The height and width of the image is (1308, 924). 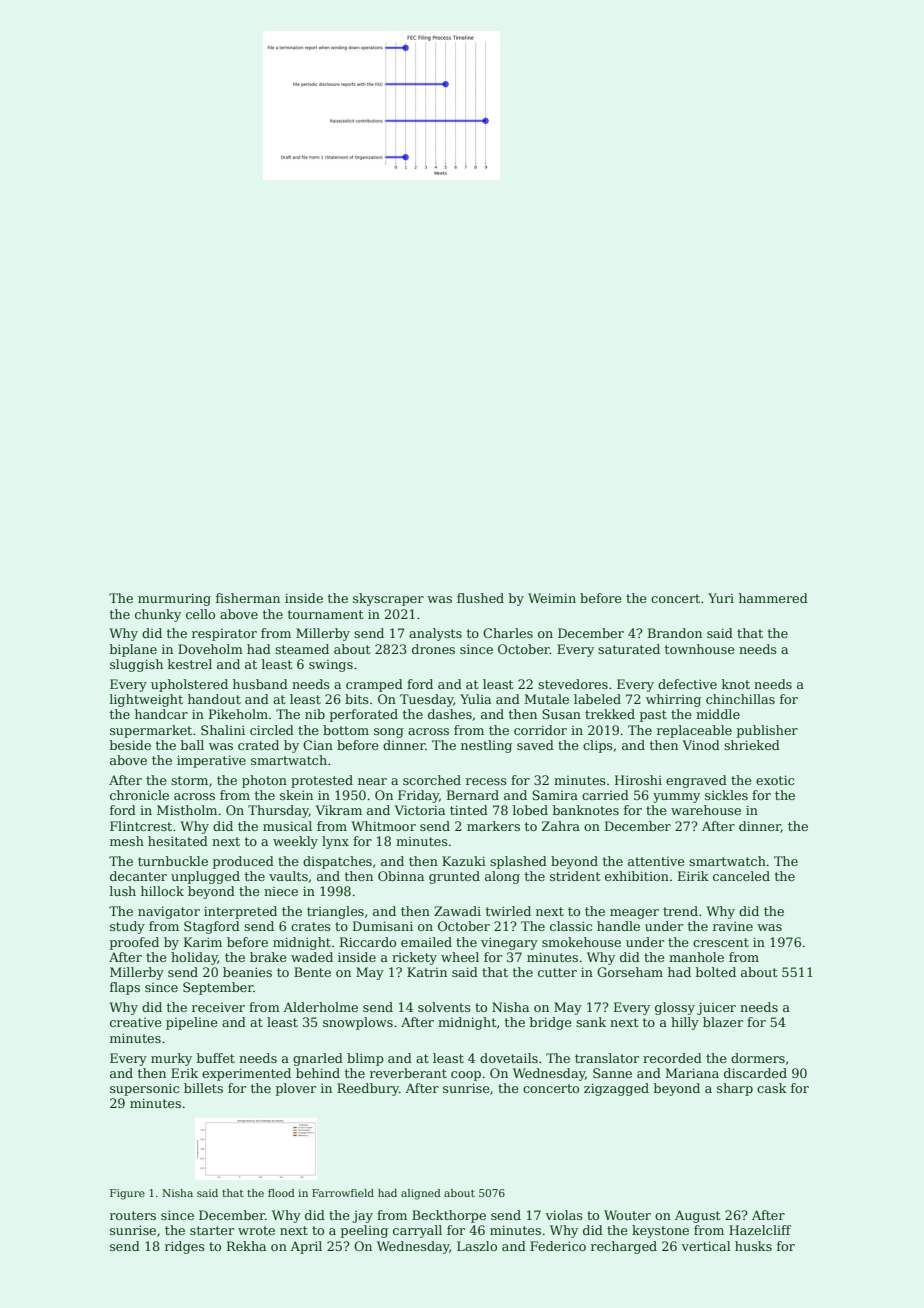 I want to click on study, so click(x=127, y=927).
